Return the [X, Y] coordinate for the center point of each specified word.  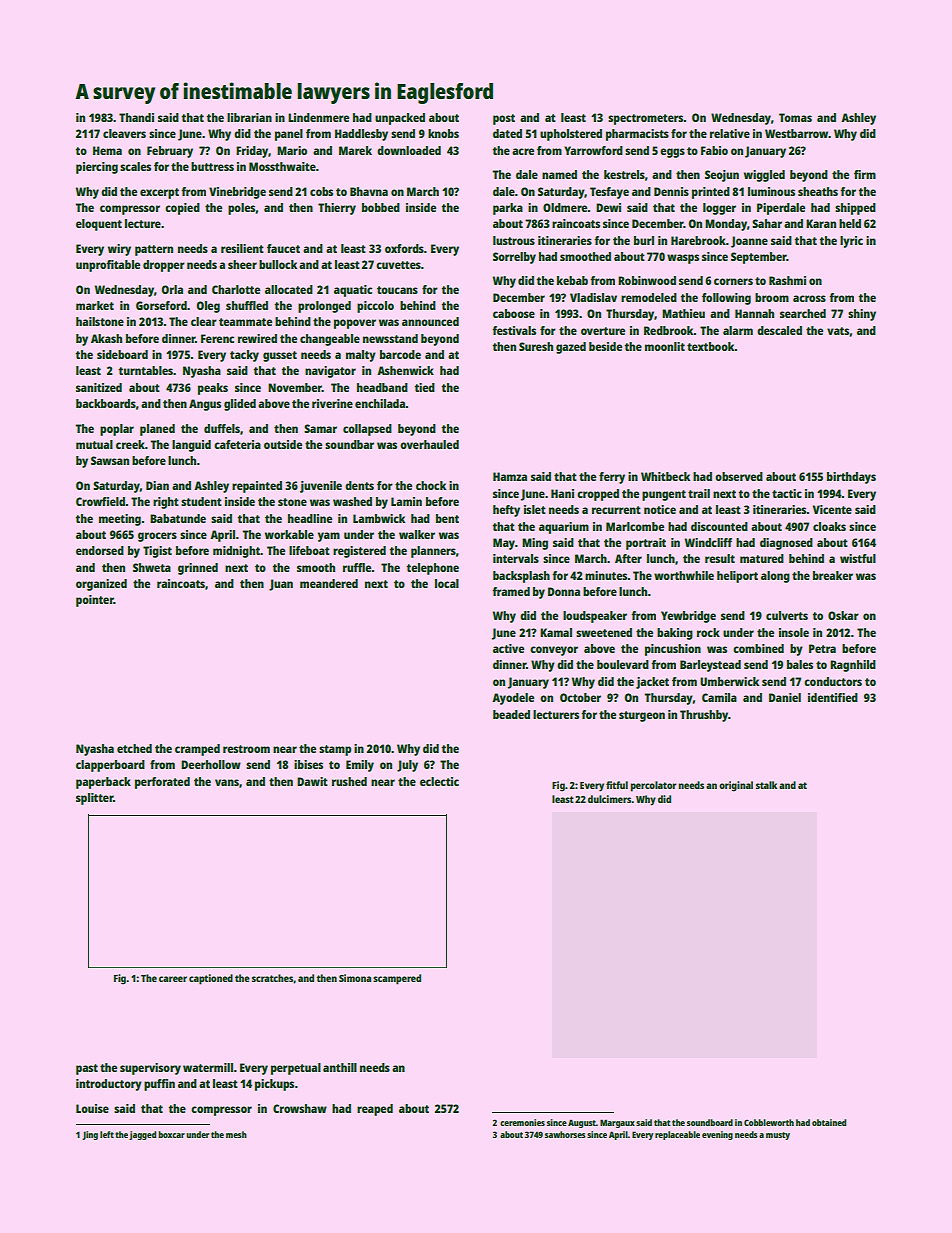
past [87, 1069]
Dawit [312, 781]
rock [708, 632]
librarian [249, 117]
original [736, 786]
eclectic [439, 781]
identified [833, 697]
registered [359, 552]
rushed [349, 781]
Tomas [795, 117]
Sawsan [110, 460]
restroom [246, 749]
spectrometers [646, 119]
